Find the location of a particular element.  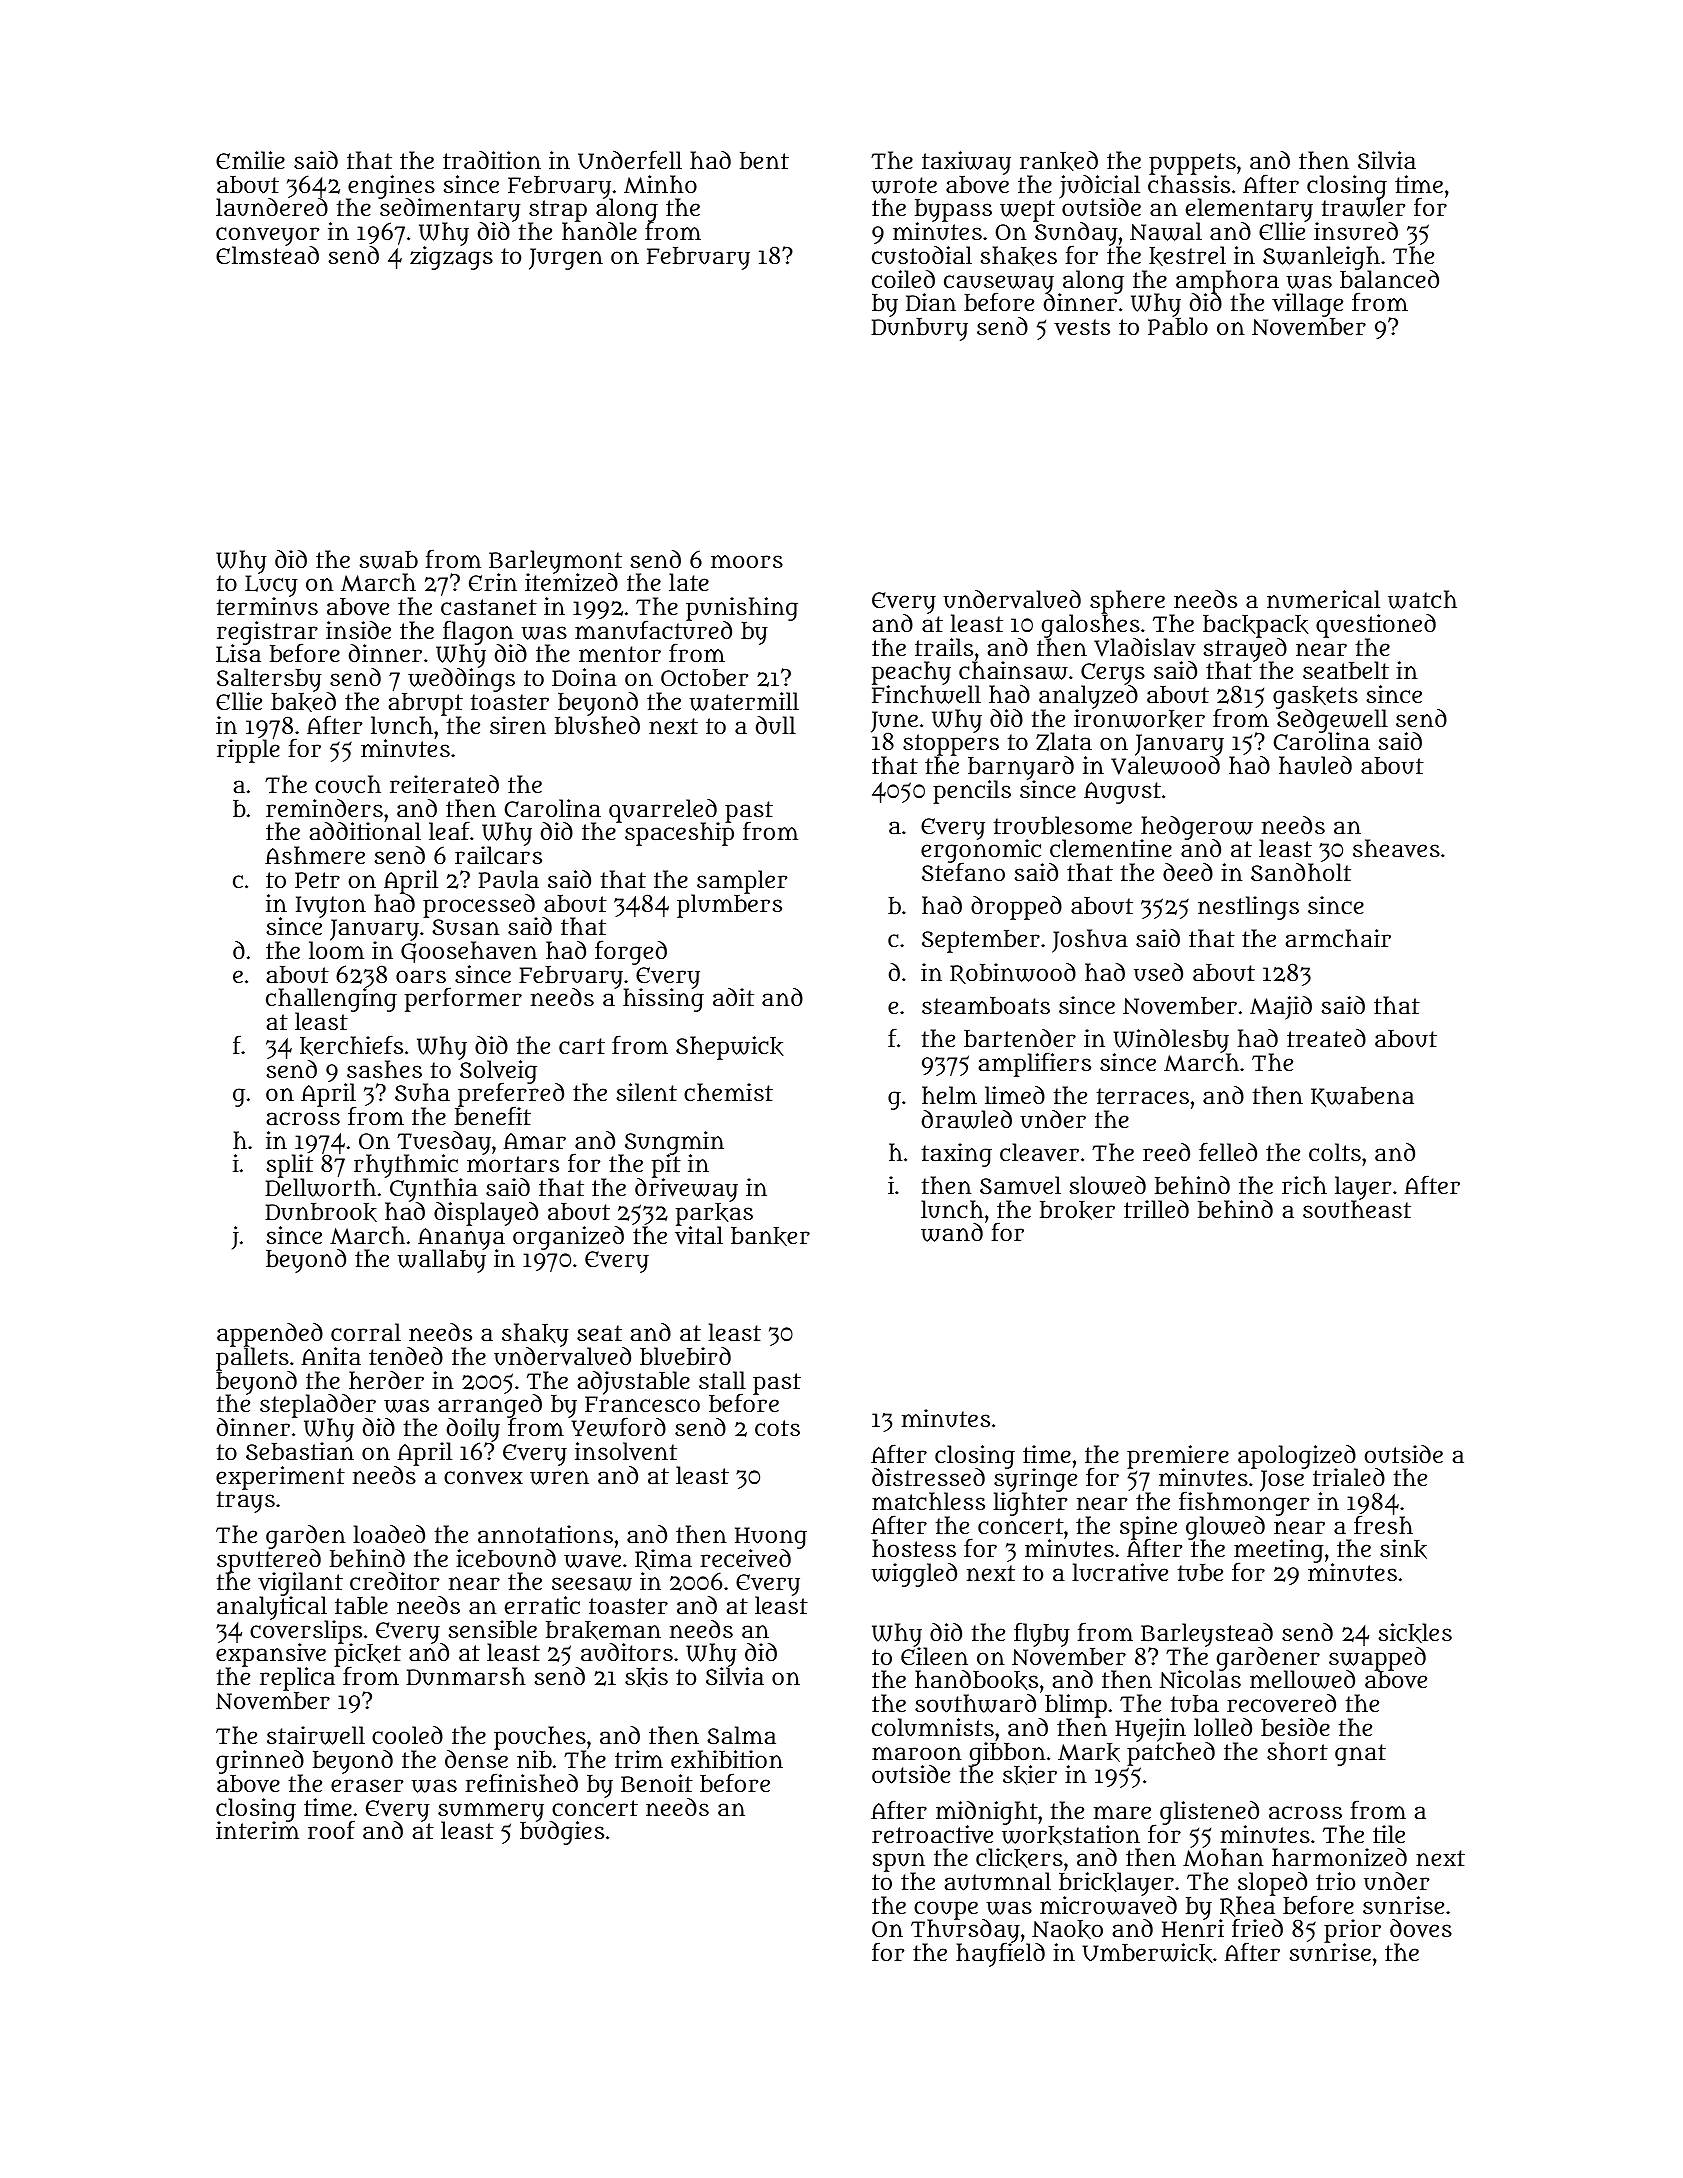

wallaby is located at coordinates (441, 1261).
